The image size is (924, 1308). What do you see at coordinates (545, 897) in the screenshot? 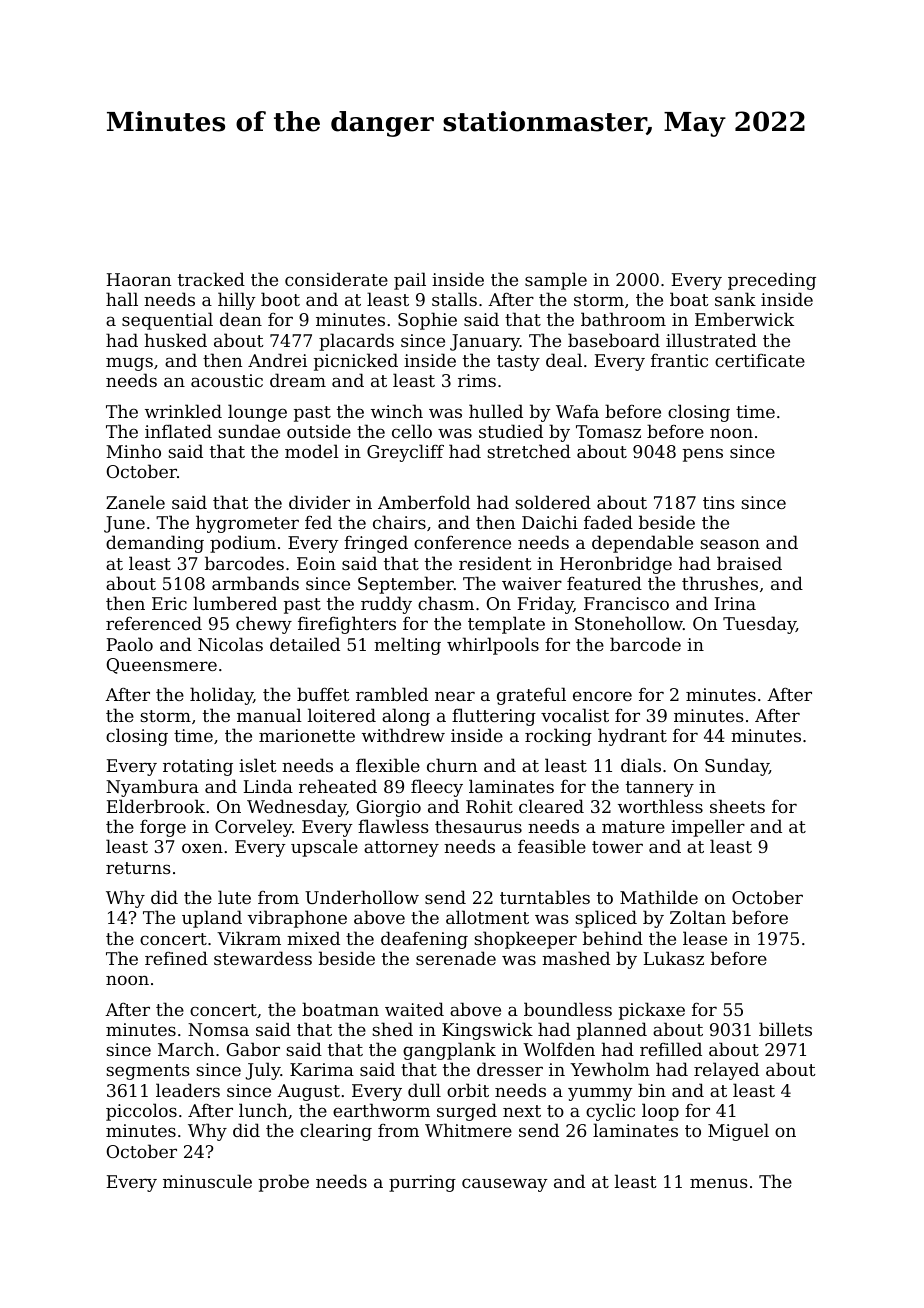
I see `turntables` at bounding box center [545, 897].
